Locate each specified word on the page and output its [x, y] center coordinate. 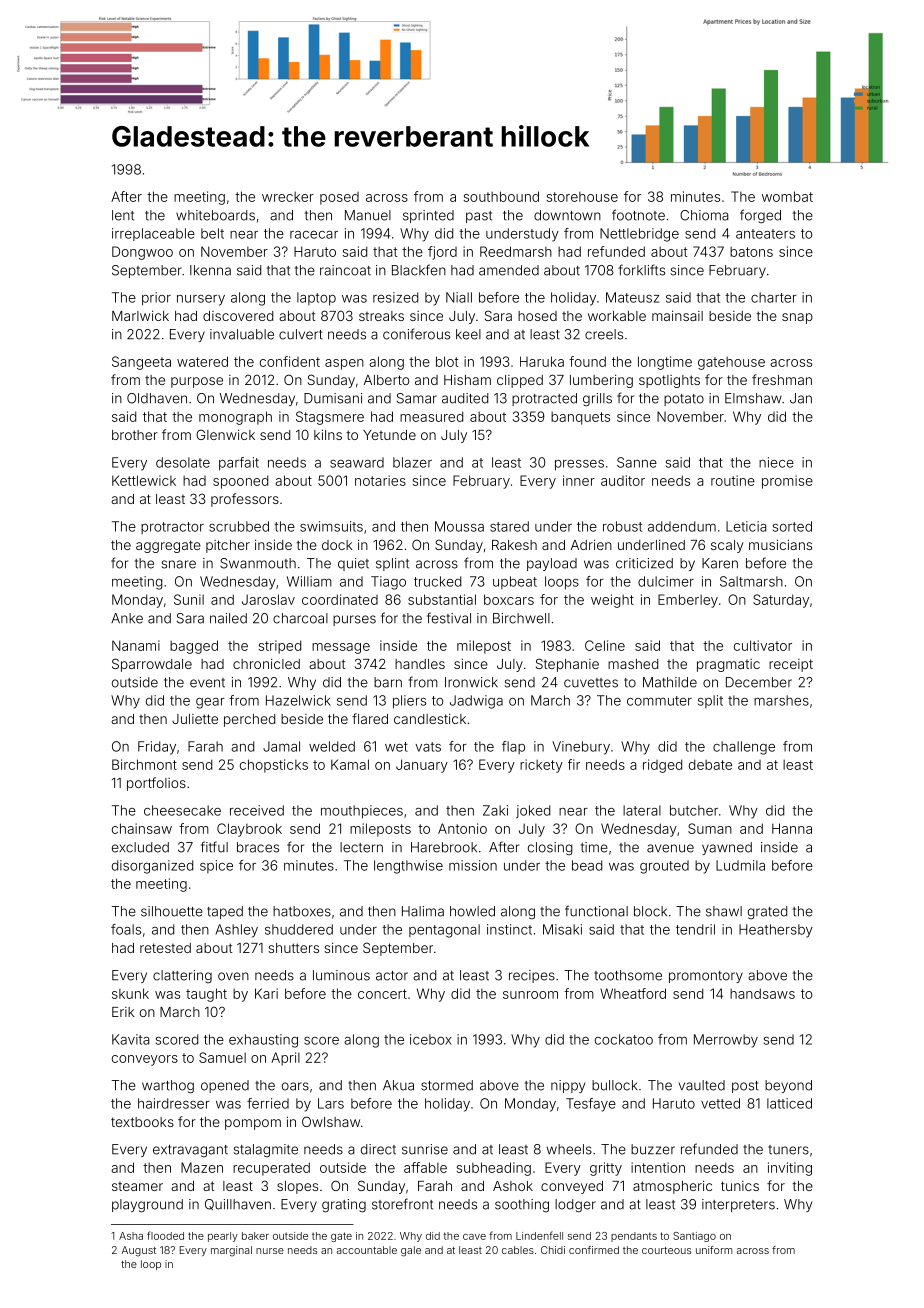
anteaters [765, 234]
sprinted [428, 216]
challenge [744, 748]
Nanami [136, 645]
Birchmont [144, 764]
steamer [137, 1186]
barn [388, 682]
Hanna [792, 828]
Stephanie [567, 665]
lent [123, 215]
